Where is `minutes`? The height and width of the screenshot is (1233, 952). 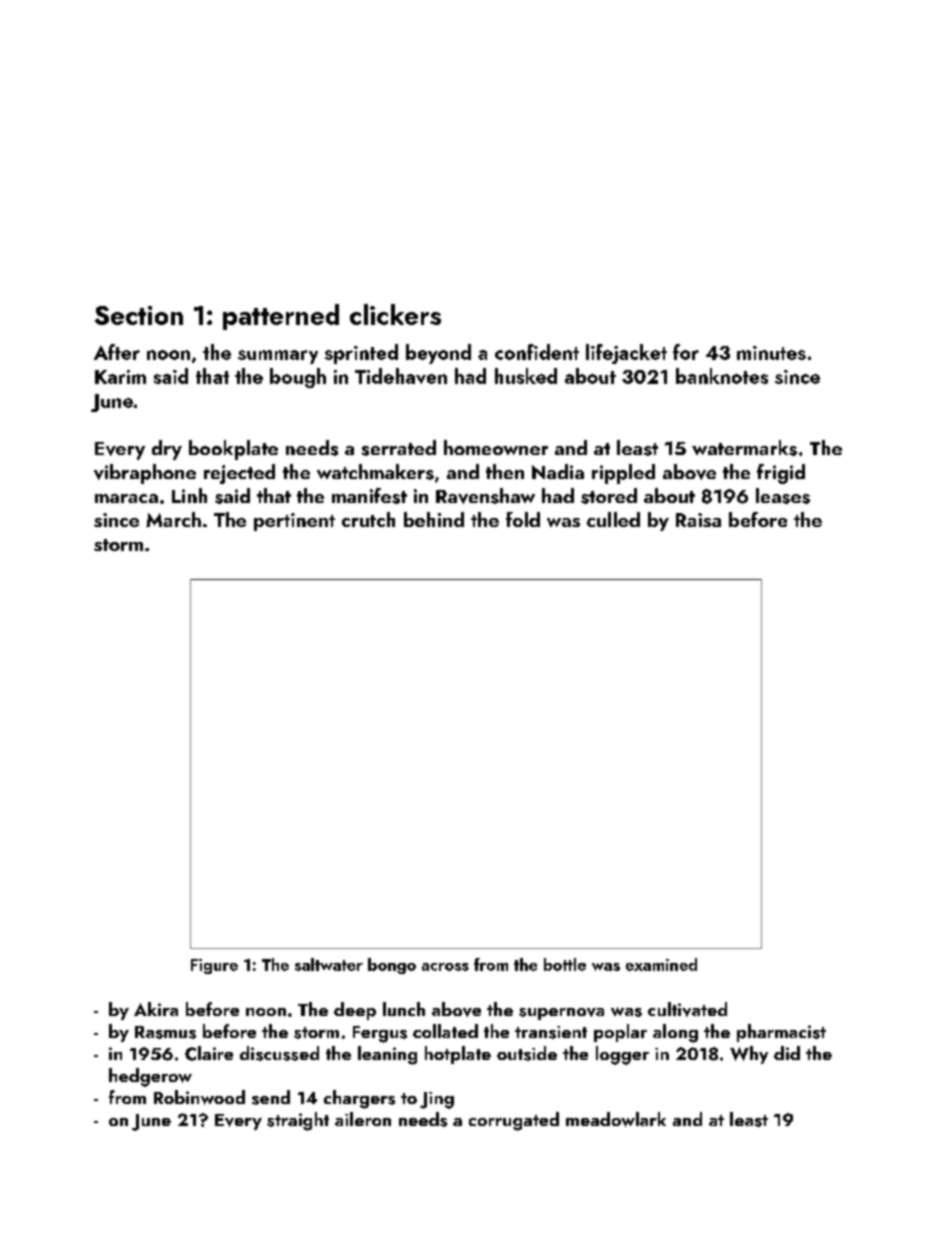
minutes is located at coordinates (771, 353).
